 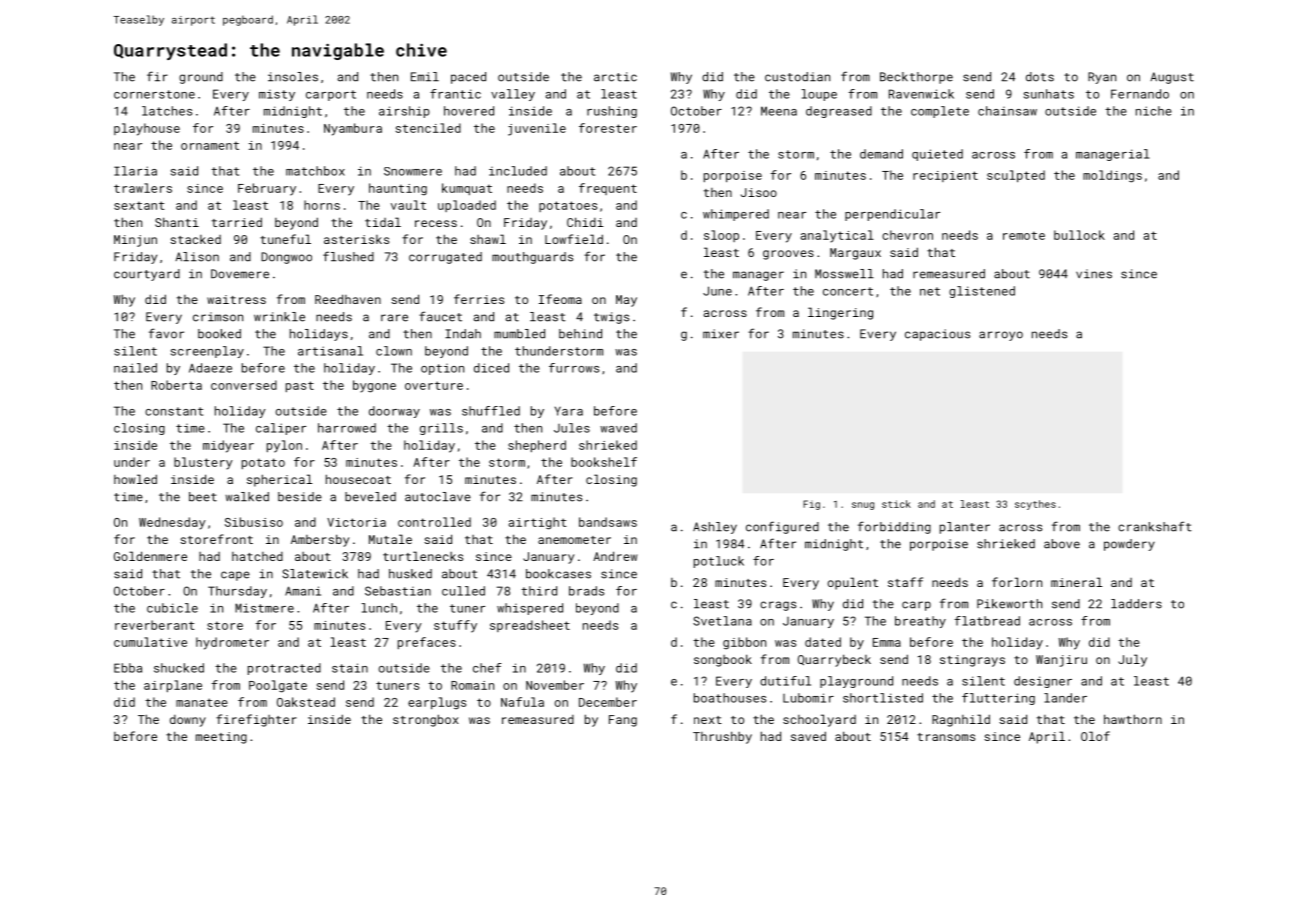 I want to click on arctic, so click(x=615, y=77).
